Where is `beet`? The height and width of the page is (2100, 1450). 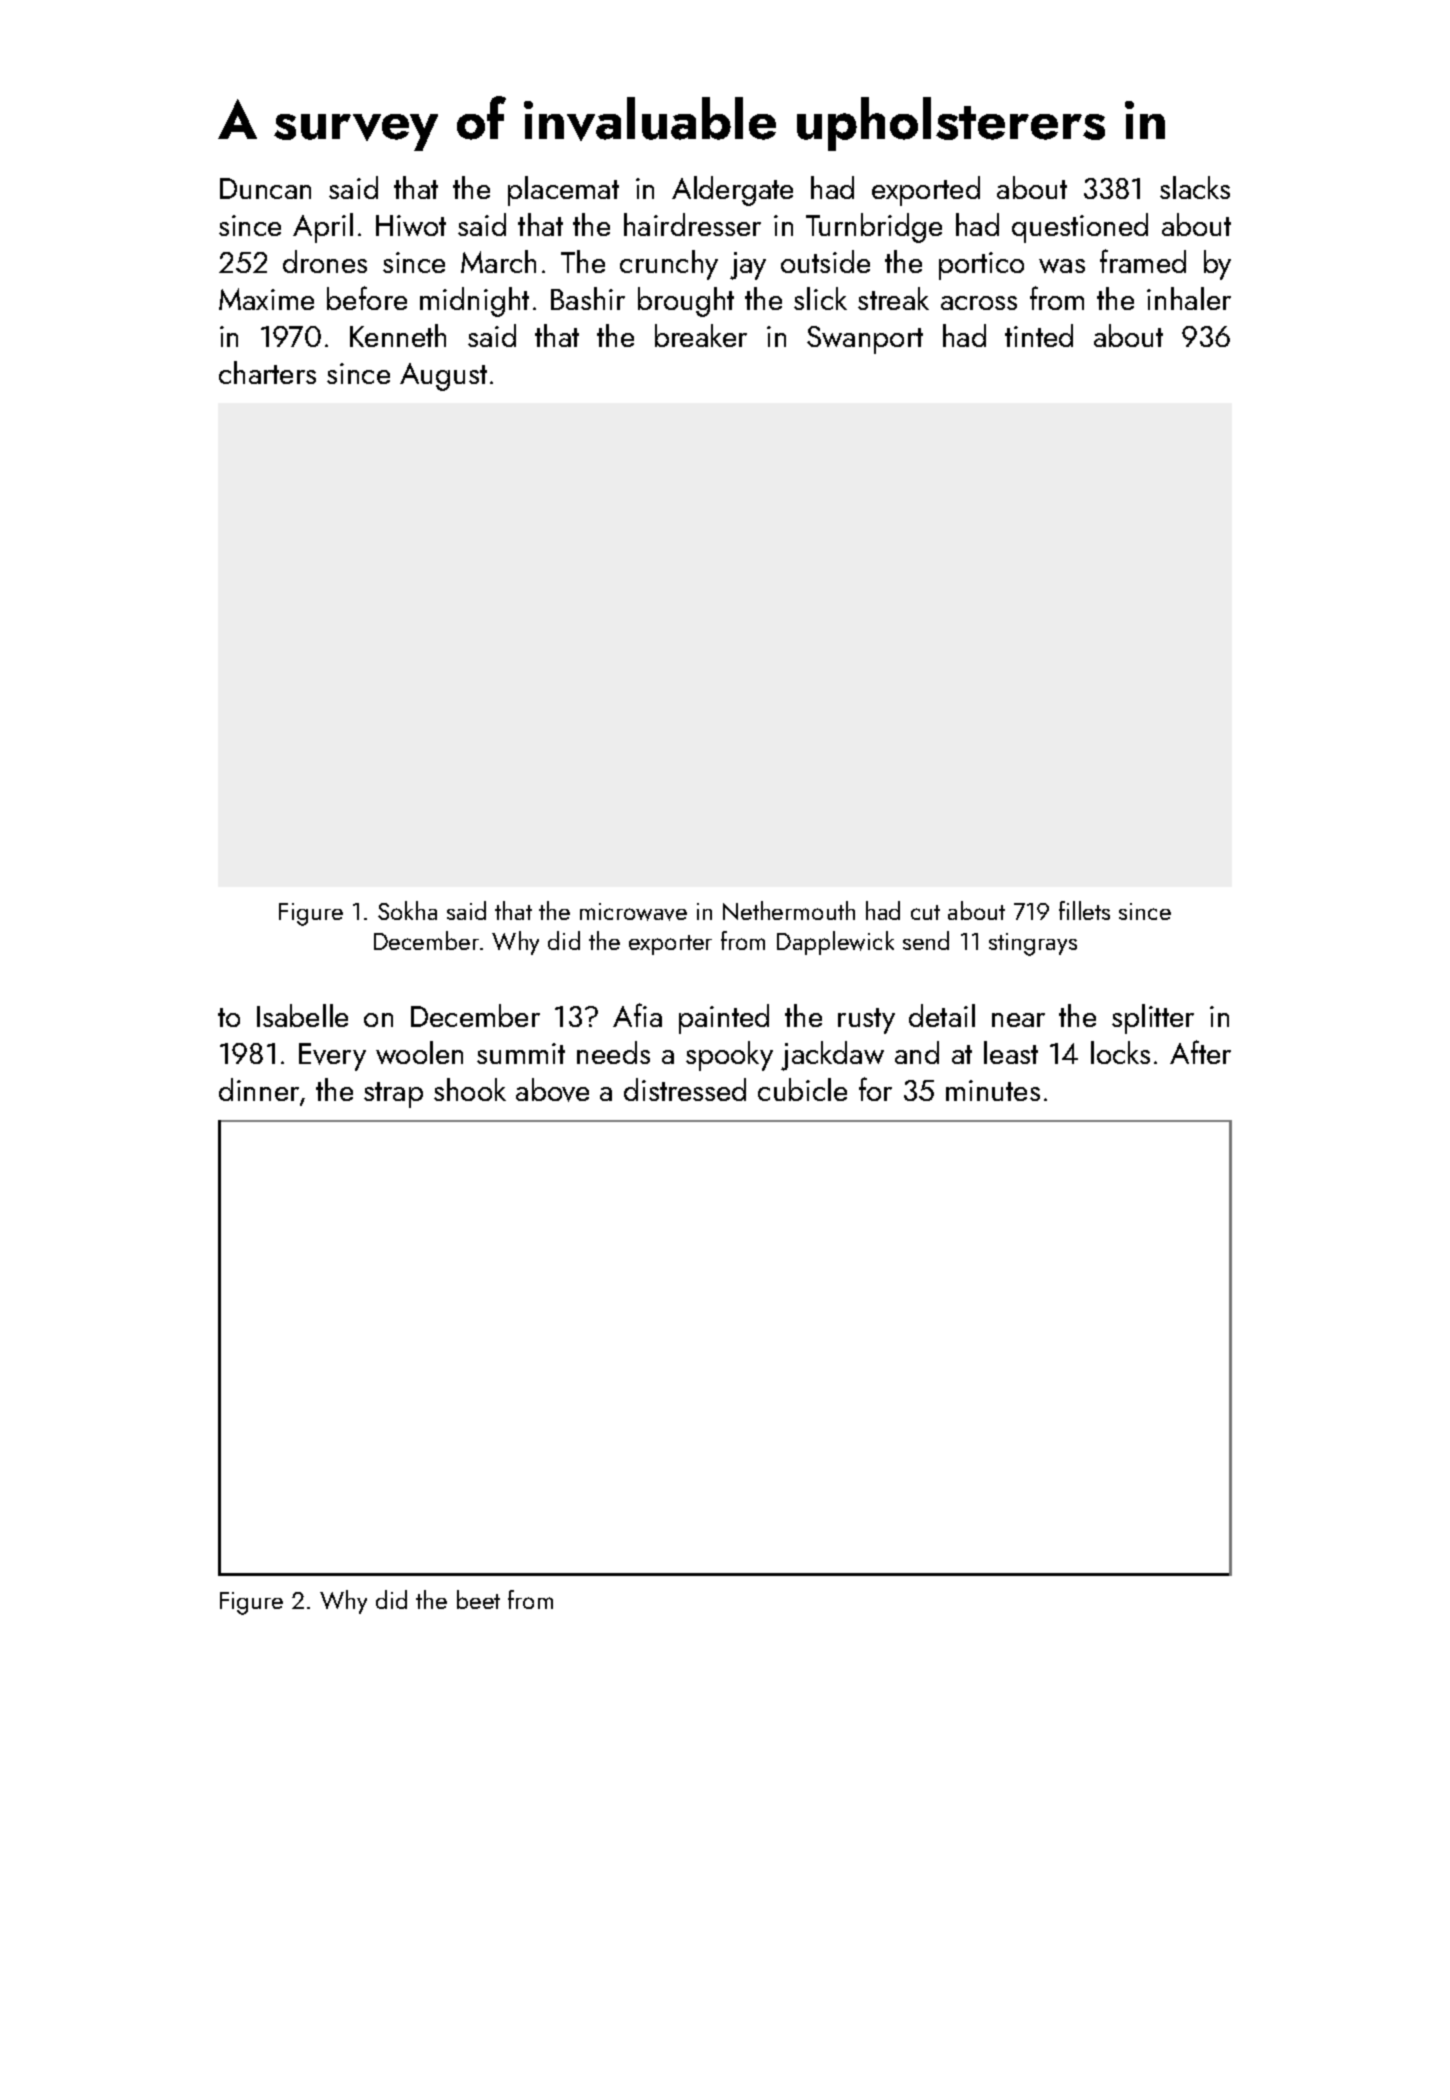
beet is located at coordinates (478, 1599).
